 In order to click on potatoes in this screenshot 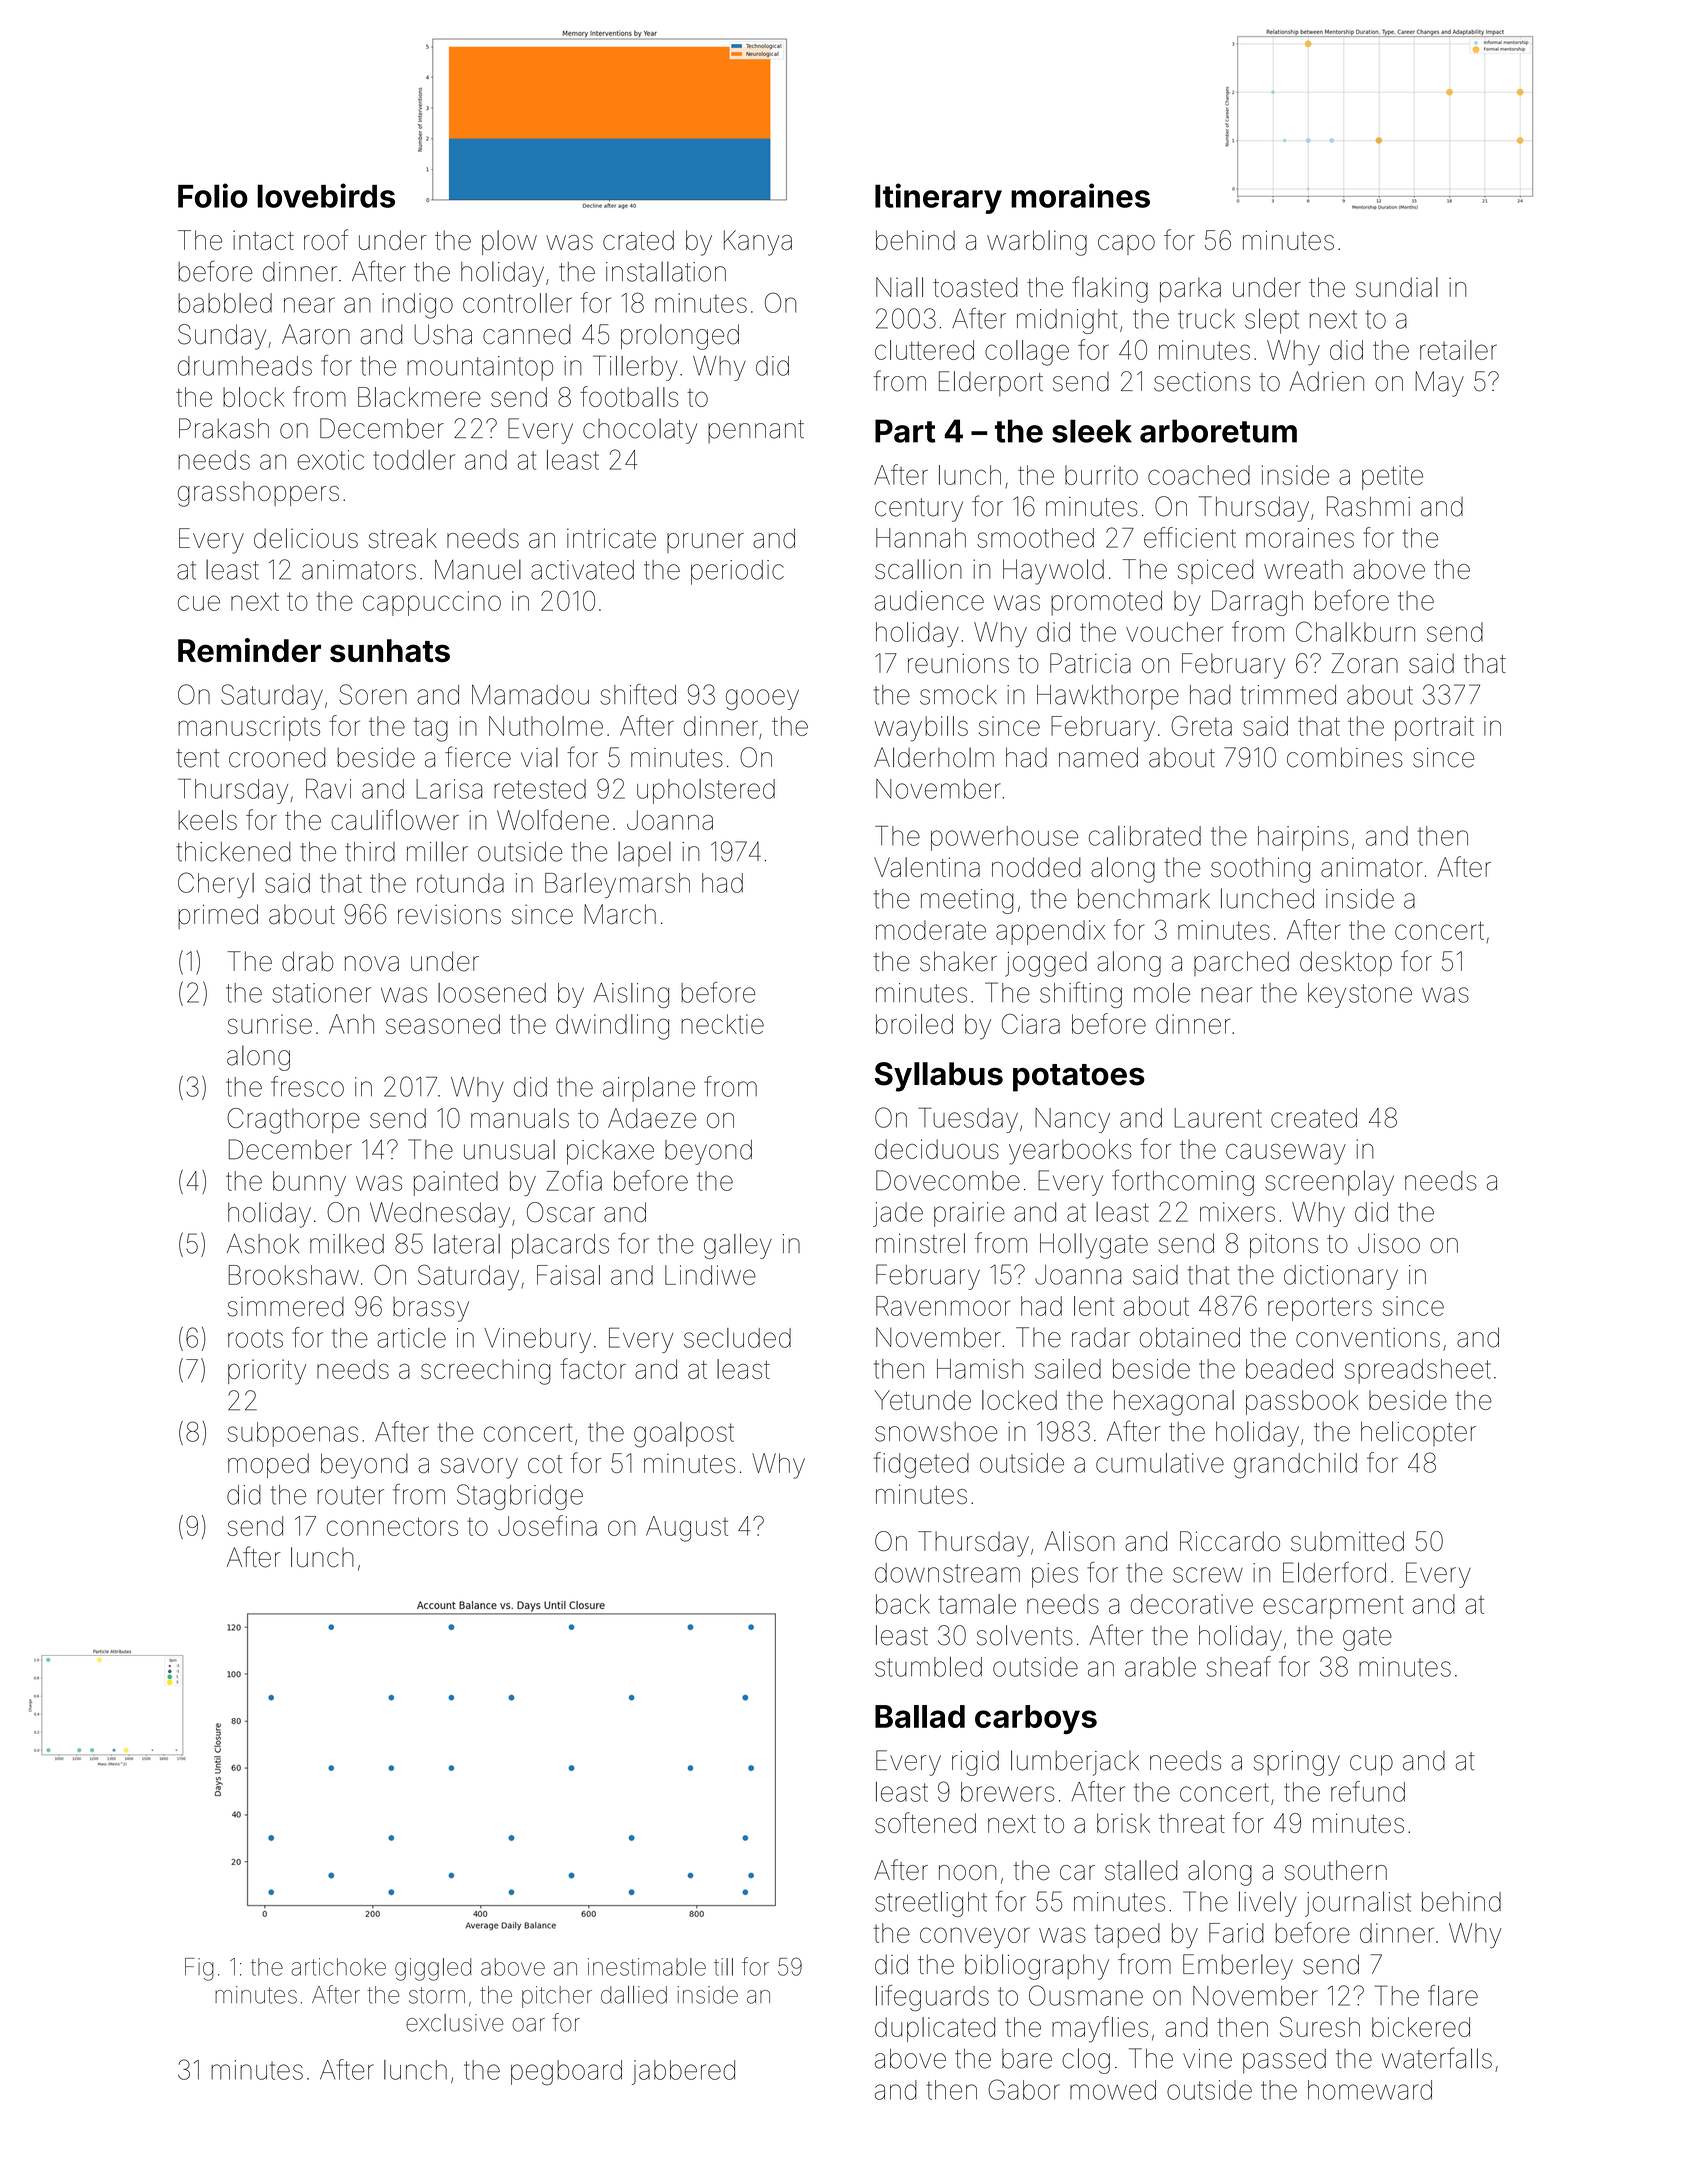, I will do `click(1079, 1078)`.
